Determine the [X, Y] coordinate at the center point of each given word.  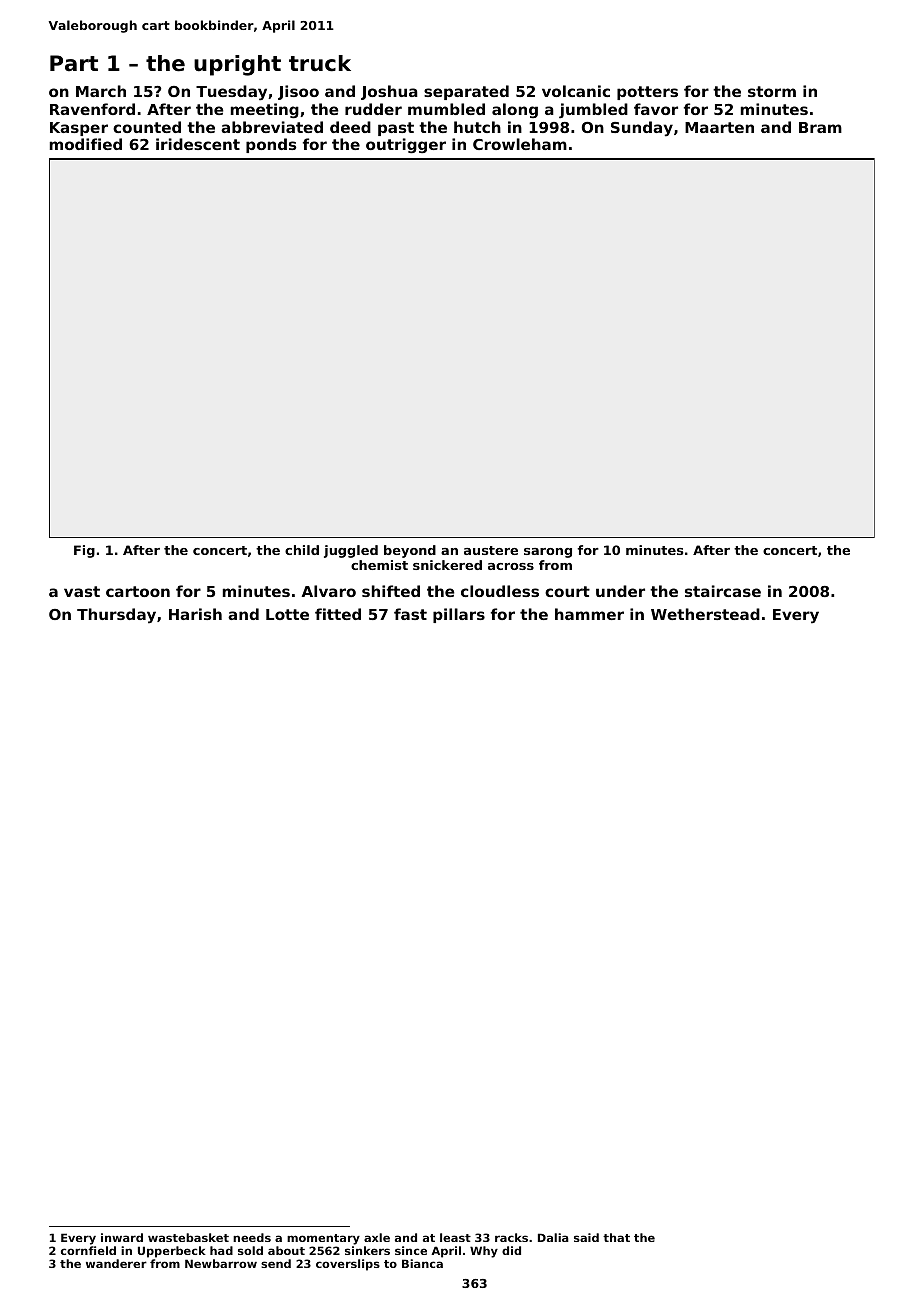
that [616, 1237]
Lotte [287, 614]
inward [122, 1237]
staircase [723, 591]
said [586, 1237]
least [455, 1237]
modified [86, 144]
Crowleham [520, 144]
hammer [589, 614]
